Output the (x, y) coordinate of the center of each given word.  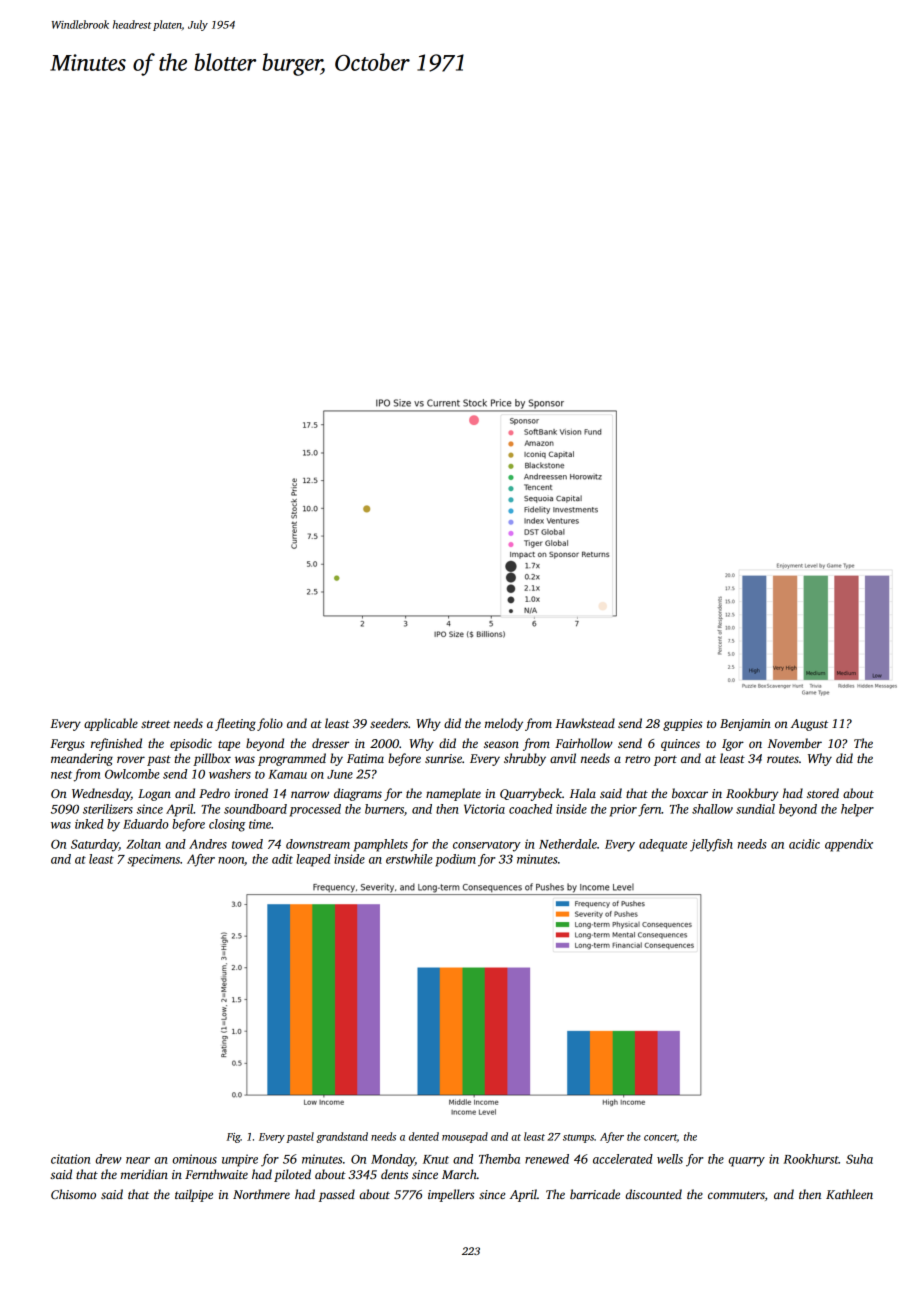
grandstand (342, 1137)
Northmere (261, 1194)
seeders (389, 723)
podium (455, 860)
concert (660, 1137)
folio (270, 724)
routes (783, 759)
